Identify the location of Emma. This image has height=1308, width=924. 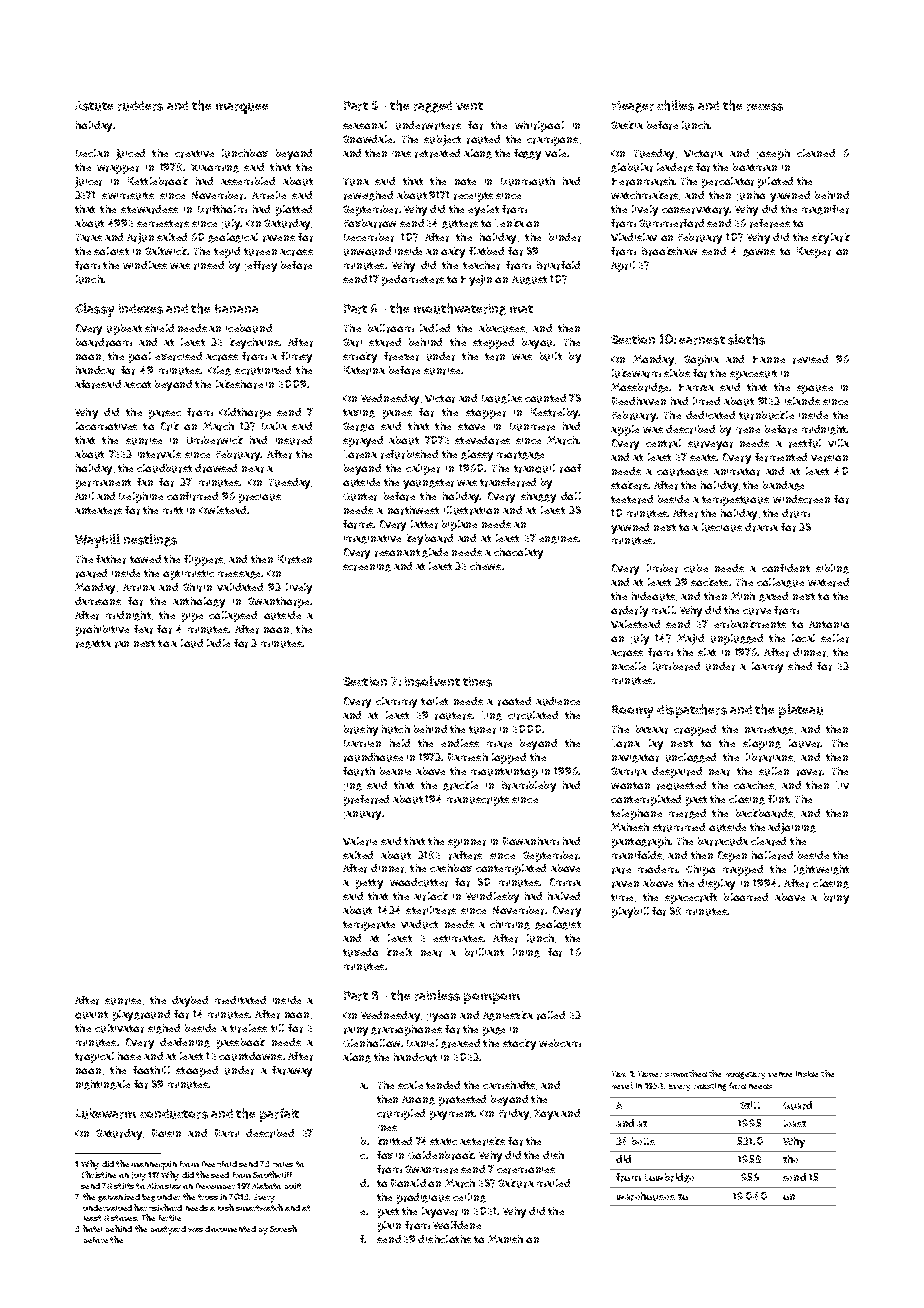
(565, 882).
